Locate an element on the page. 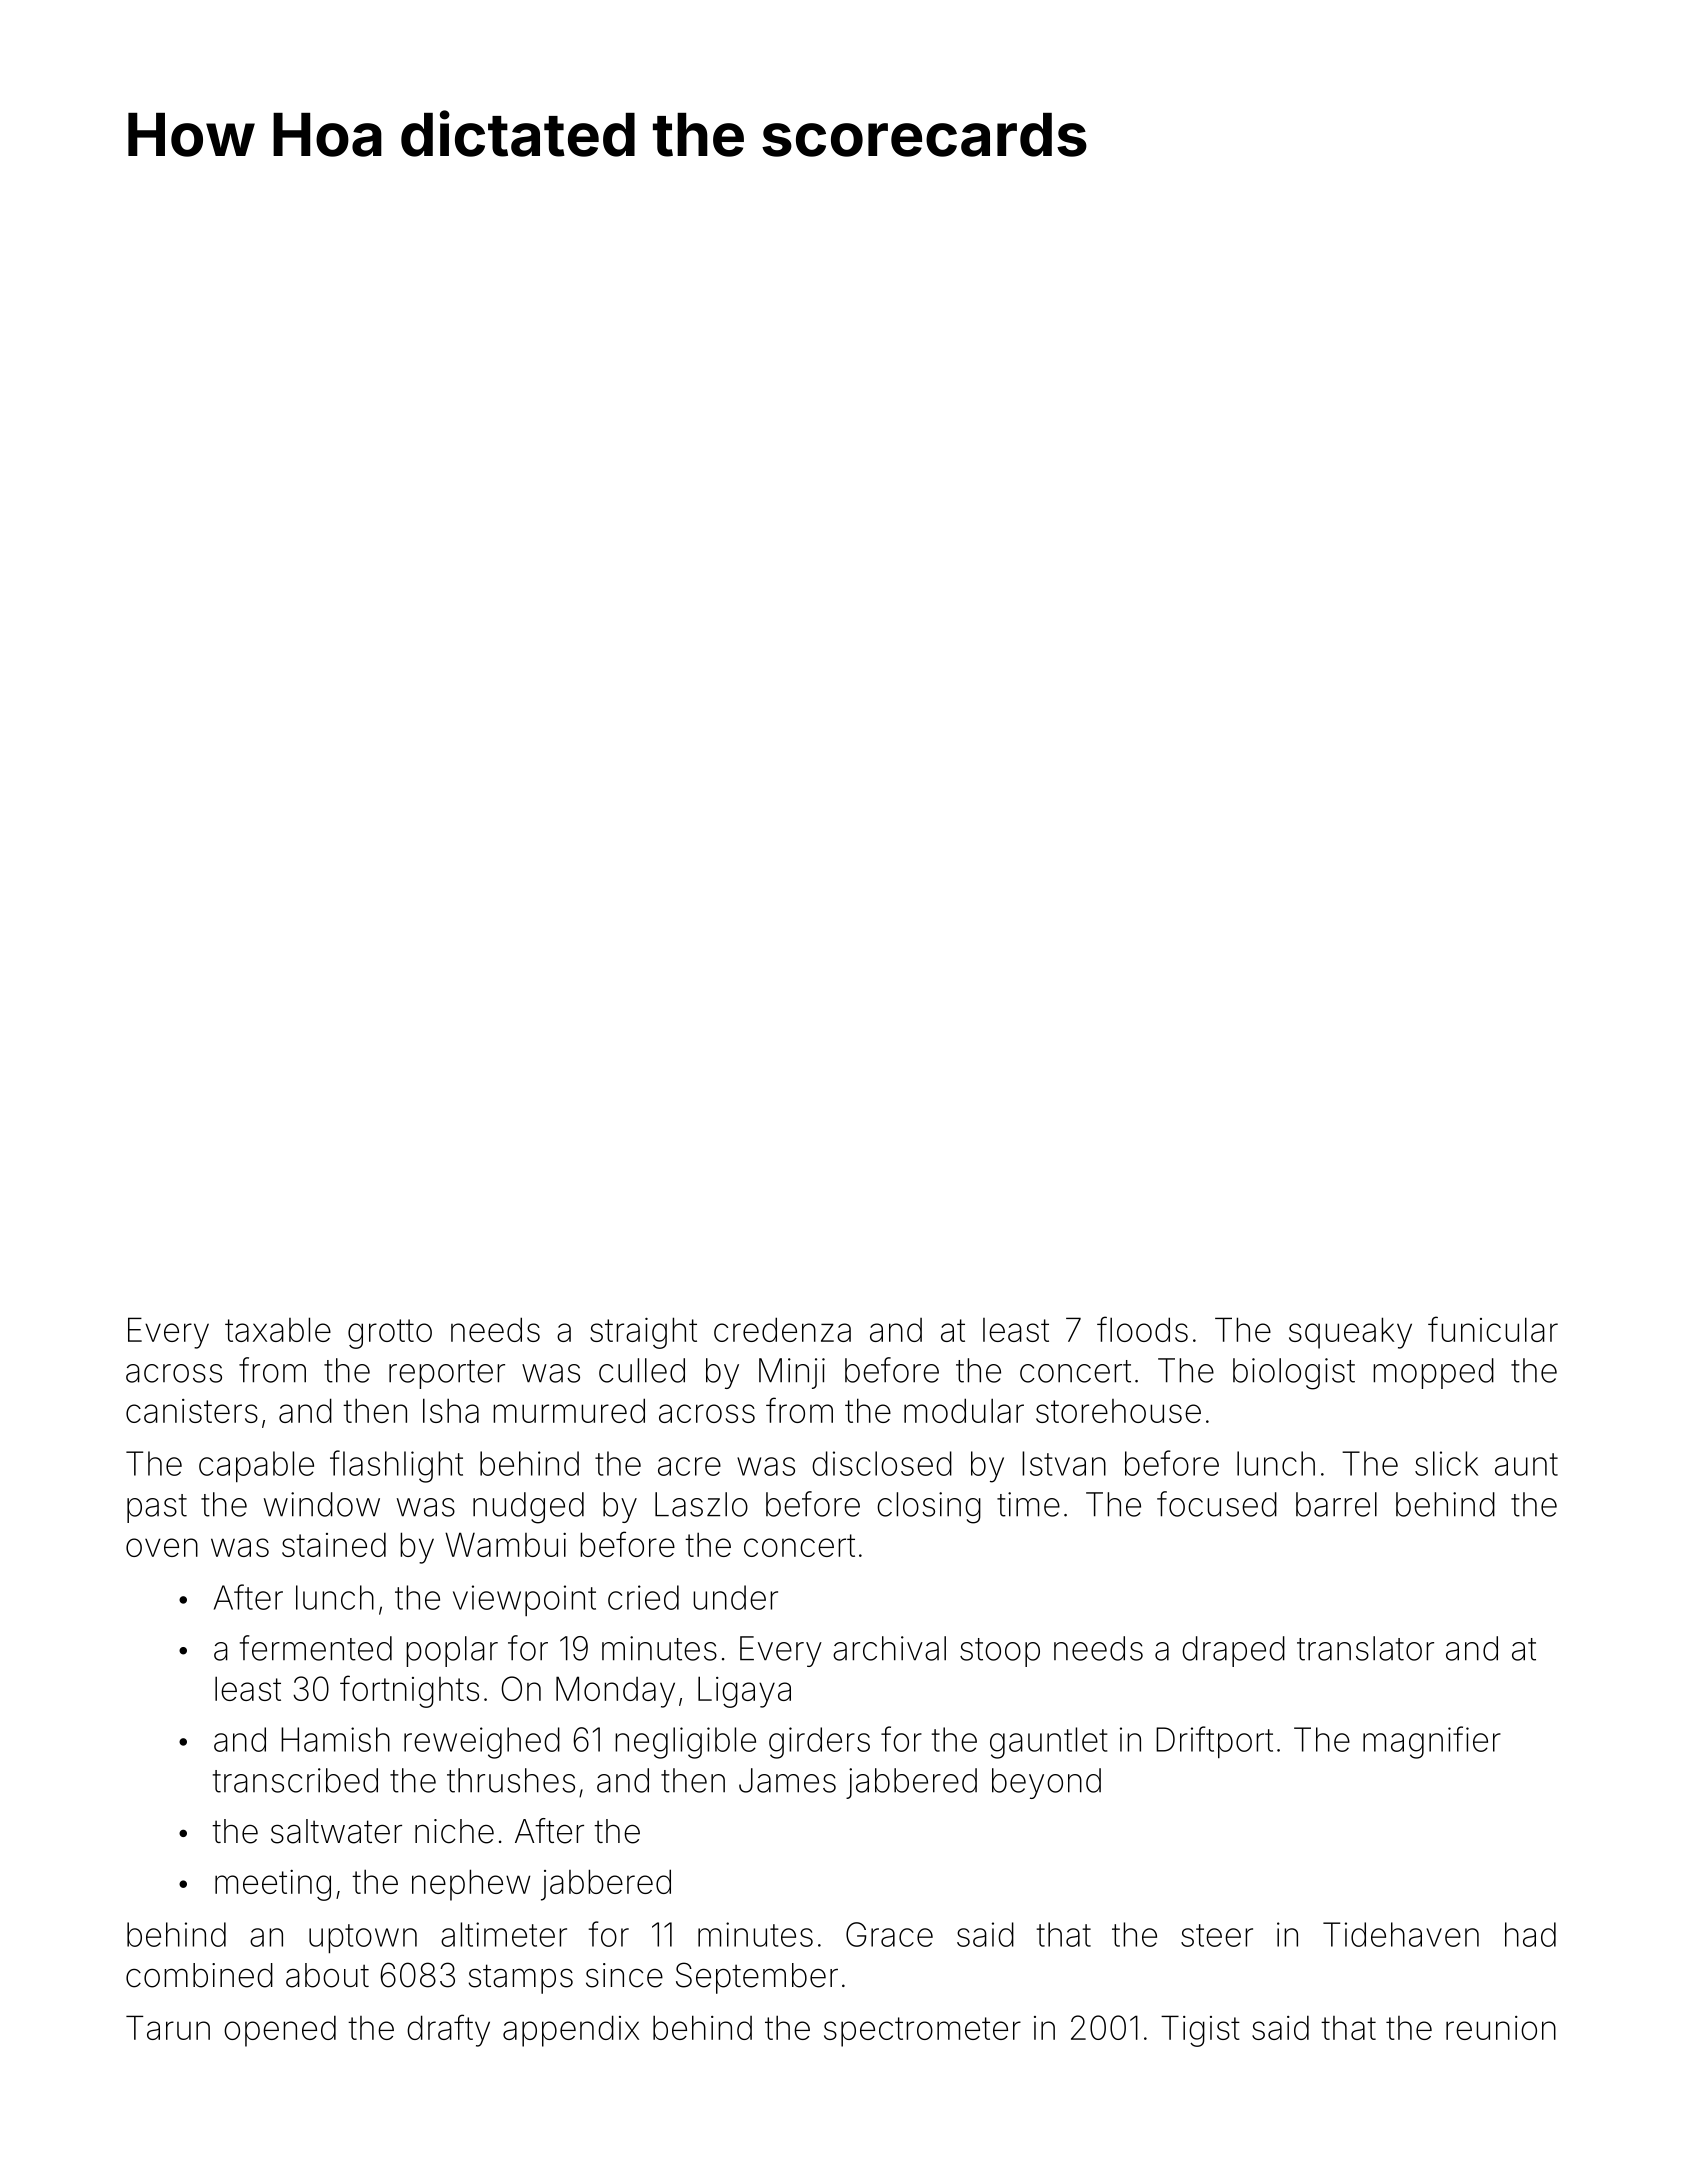 The image size is (1683, 2178). September is located at coordinates (757, 1978).
